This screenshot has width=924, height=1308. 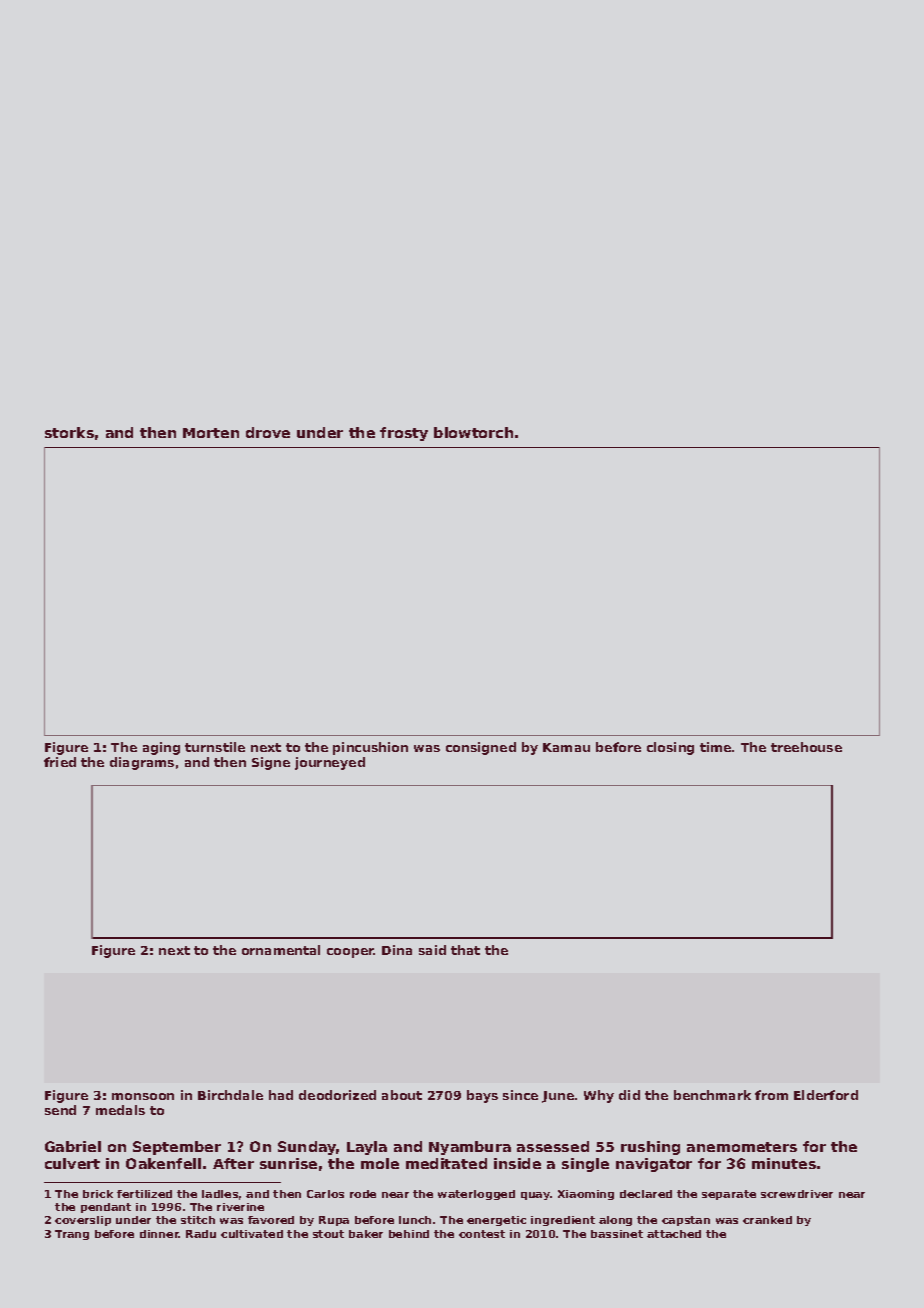 I want to click on frosty, so click(x=404, y=434).
